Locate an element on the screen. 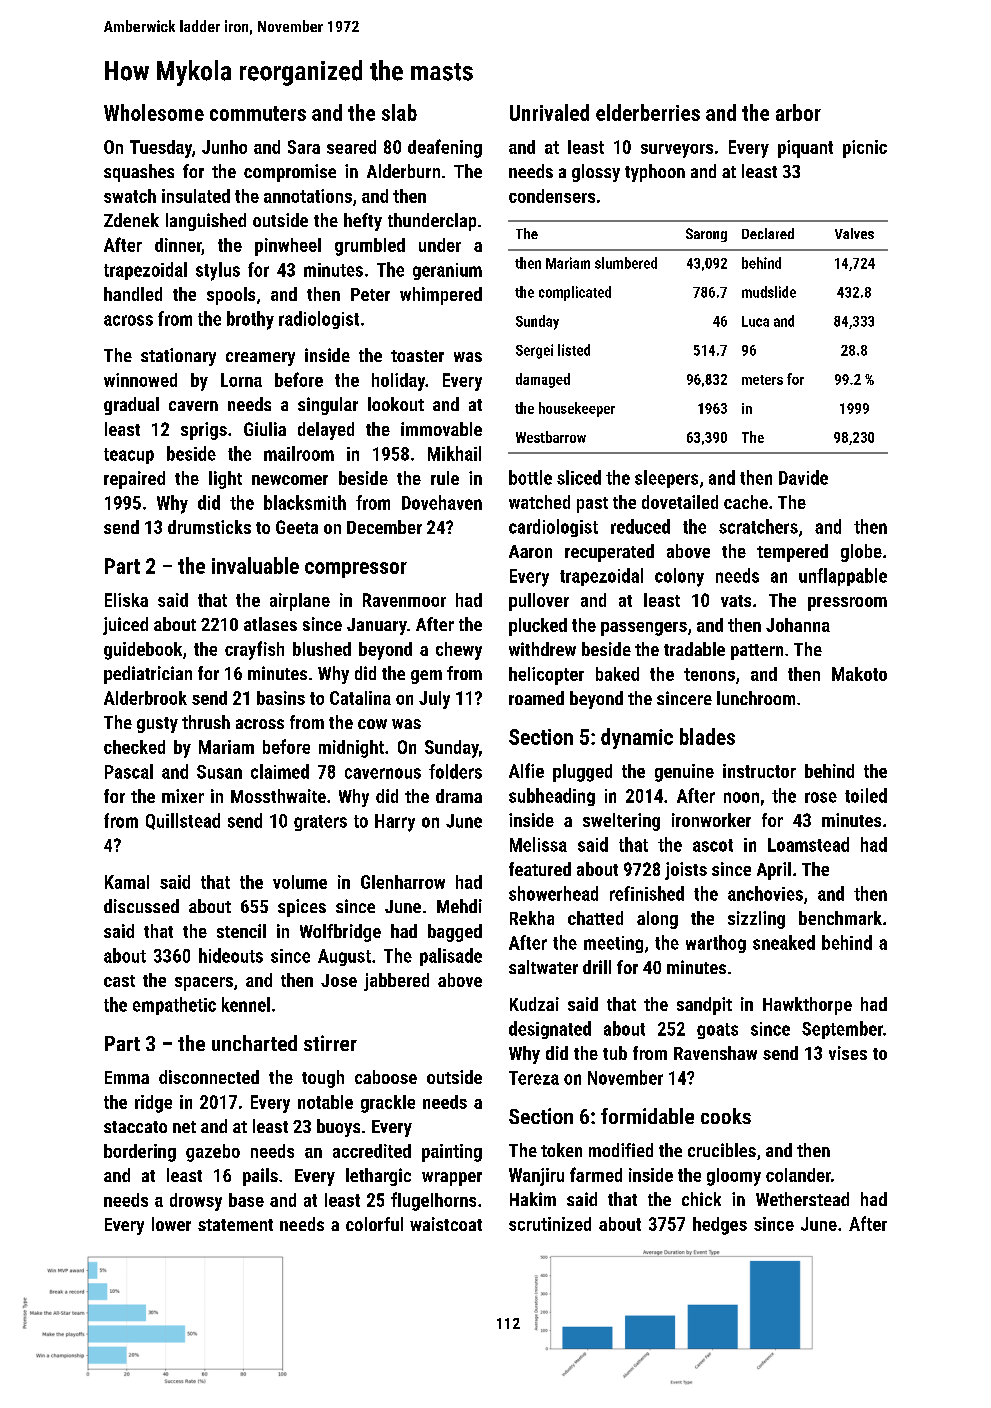  arbor is located at coordinates (798, 112).
